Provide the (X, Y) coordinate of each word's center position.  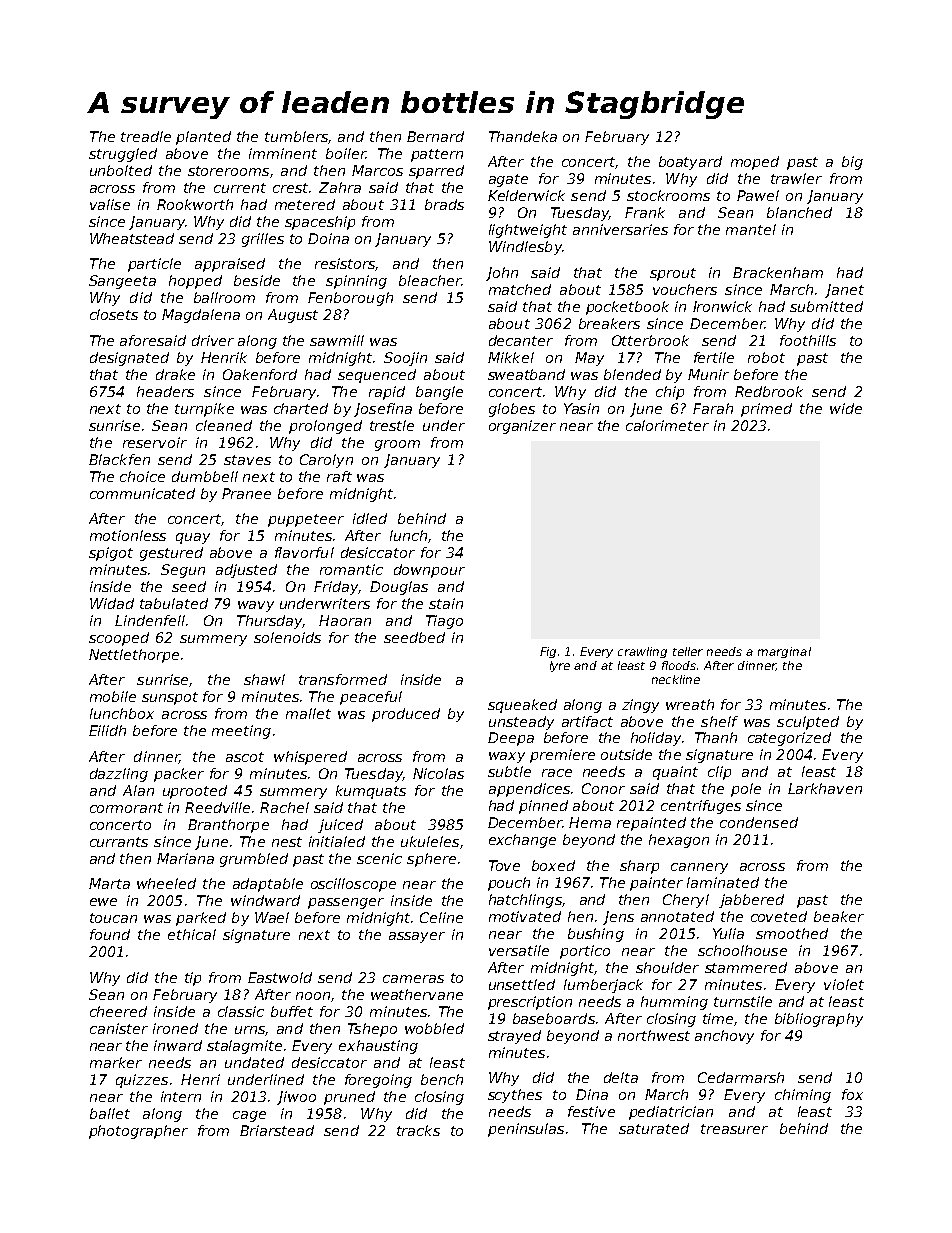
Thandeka (523, 136)
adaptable (268, 885)
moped (755, 163)
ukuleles (430, 841)
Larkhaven (825, 788)
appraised (230, 265)
